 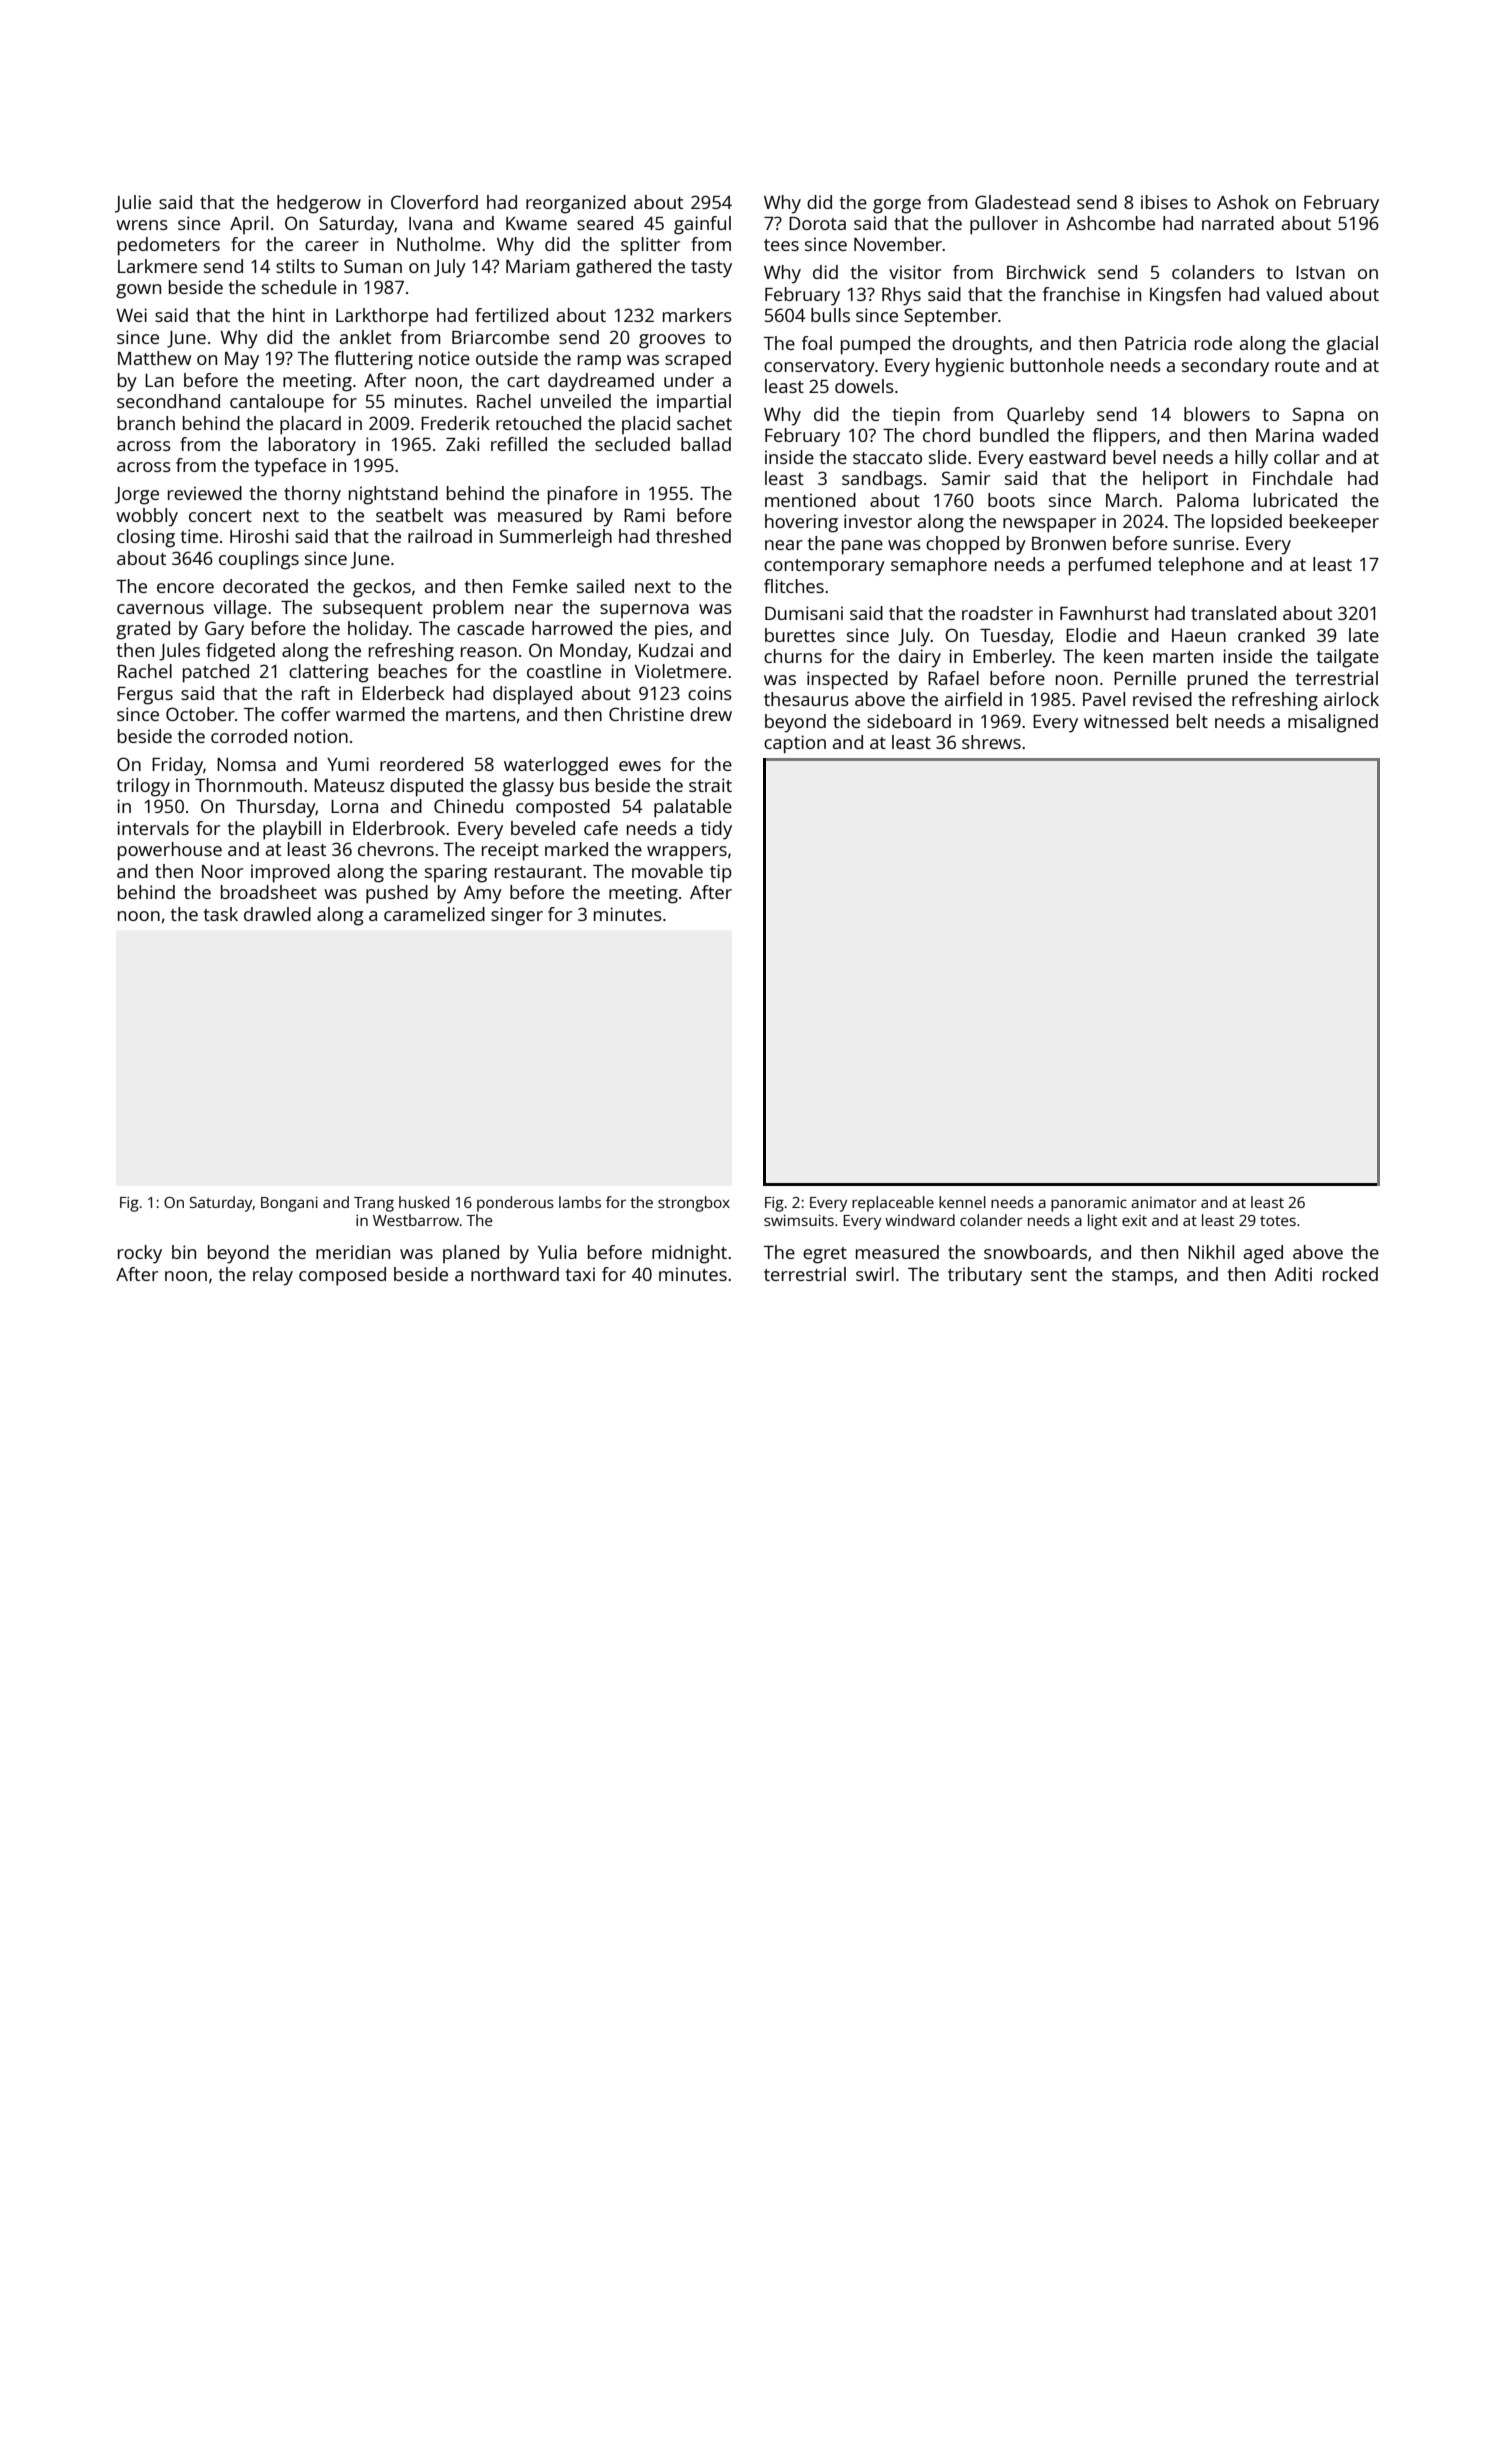 I want to click on flitches, so click(x=794, y=586).
